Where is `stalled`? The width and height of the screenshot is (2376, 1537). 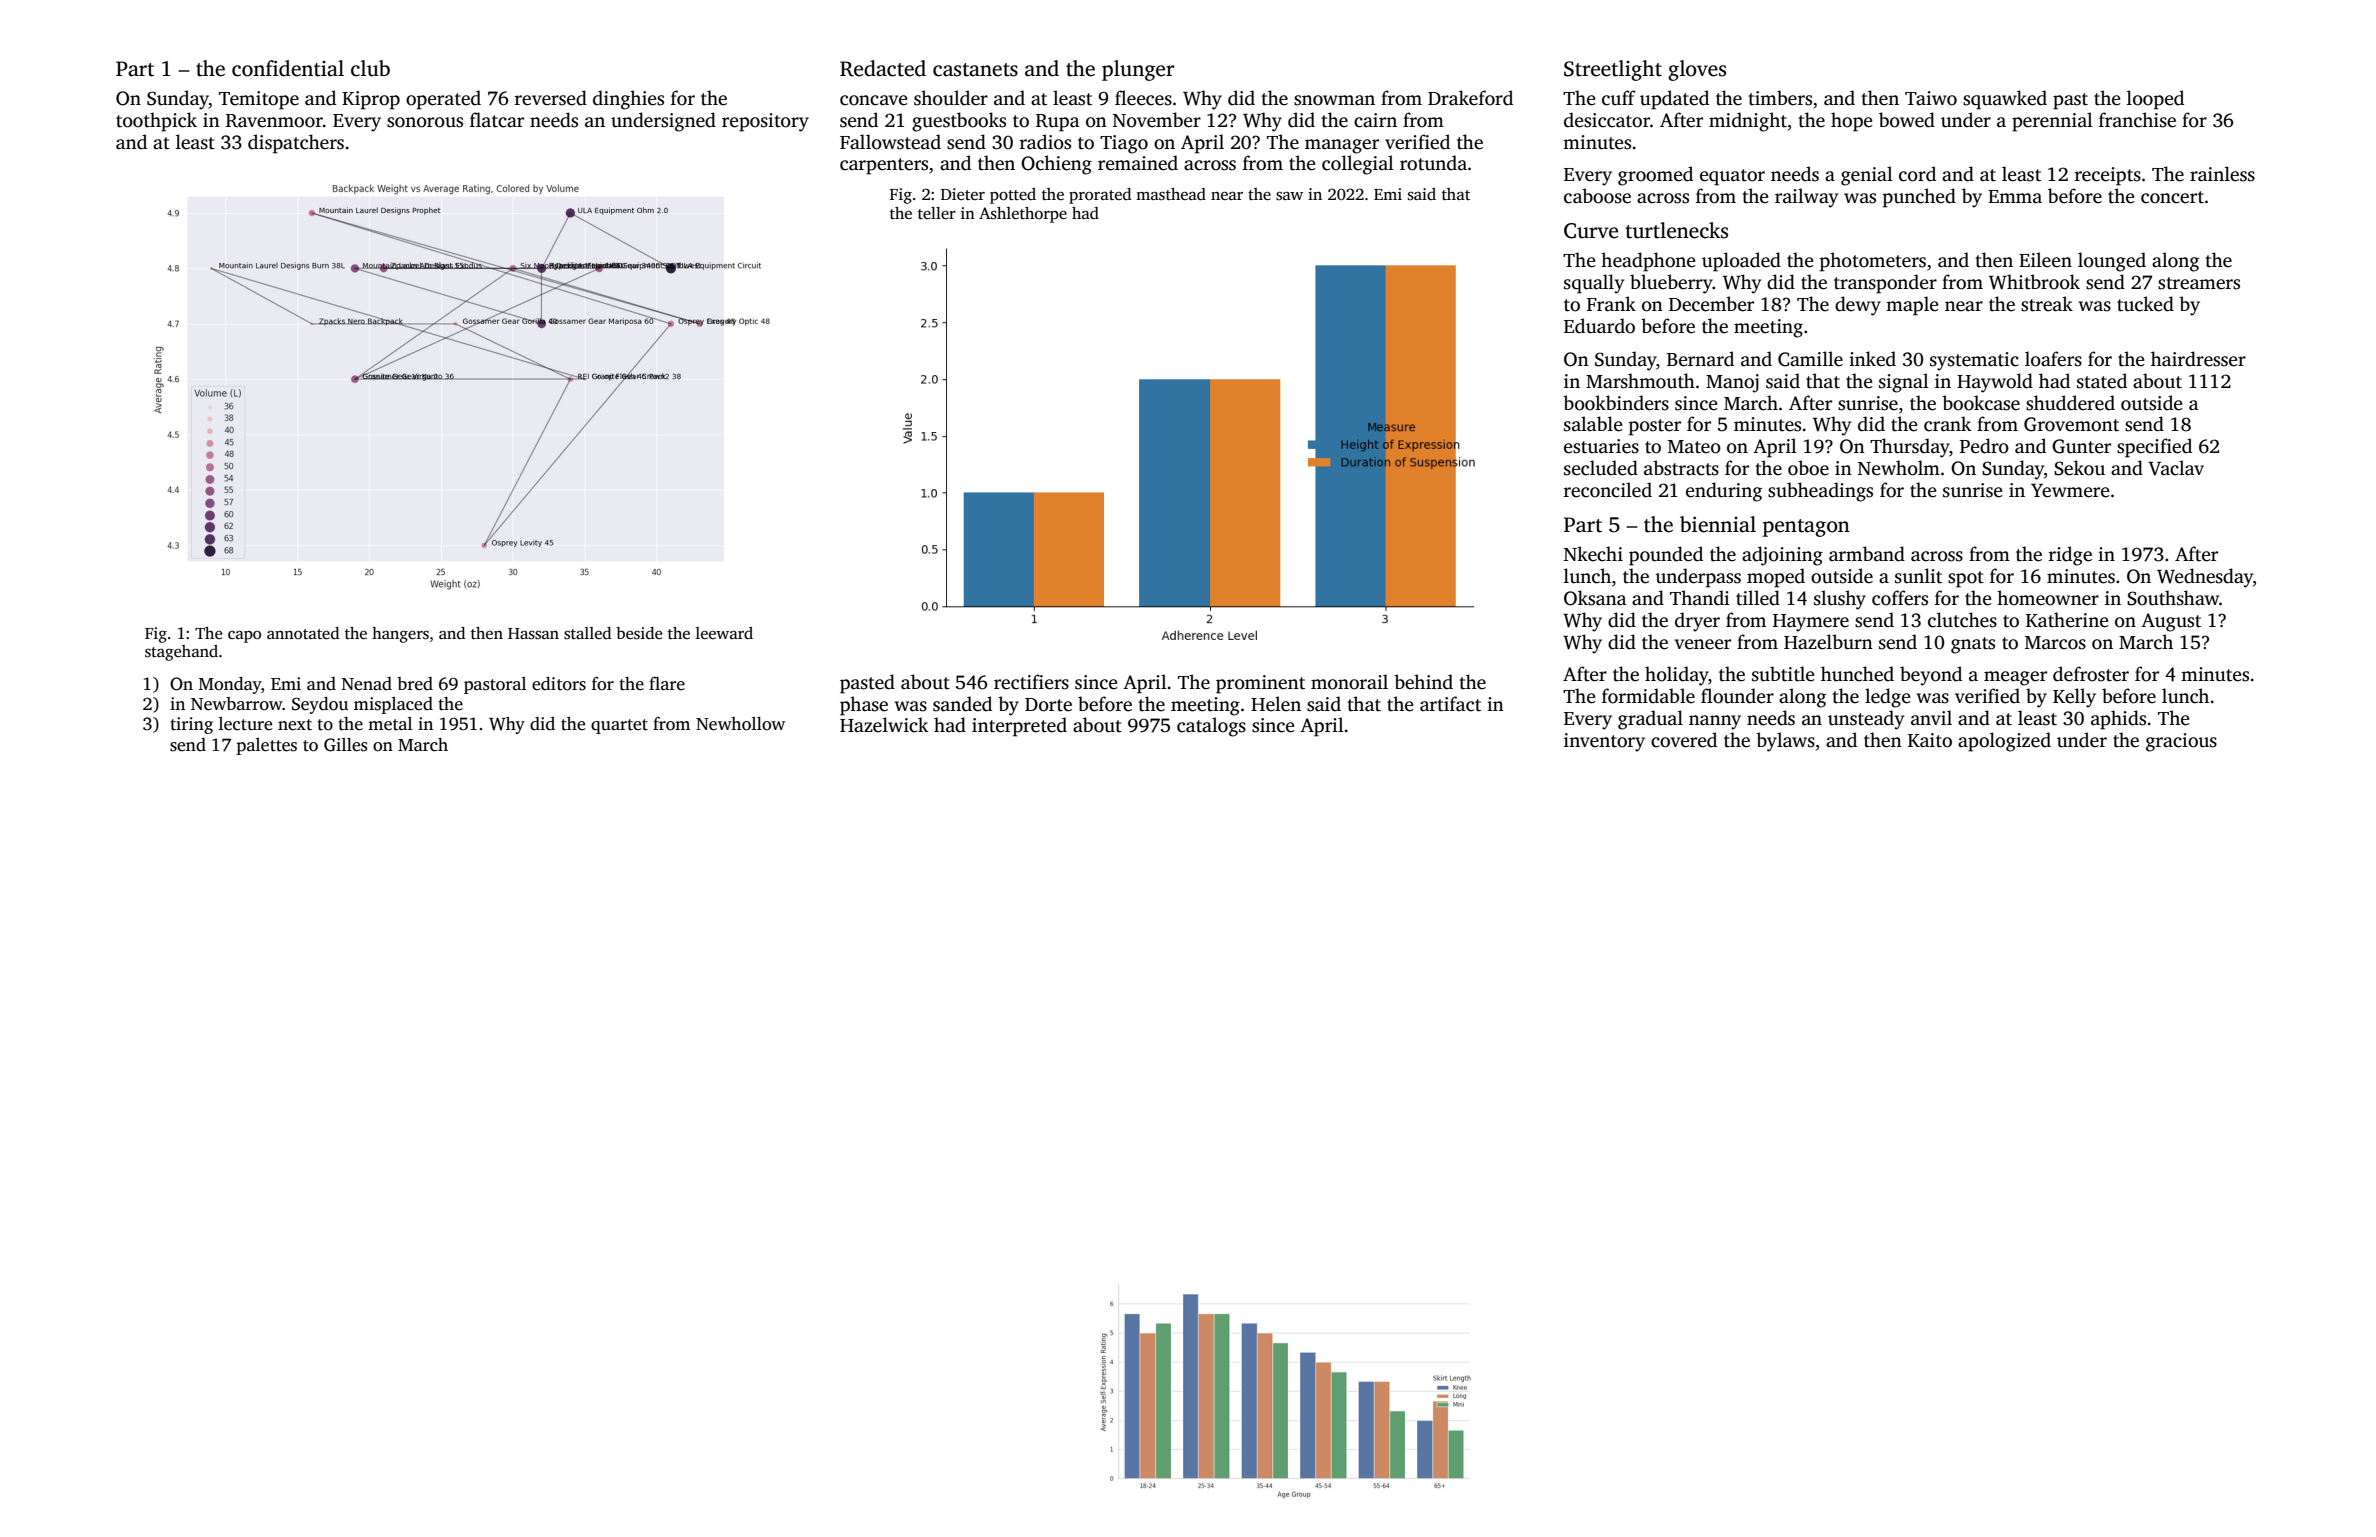 stalled is located at coordinates (587, 633).
